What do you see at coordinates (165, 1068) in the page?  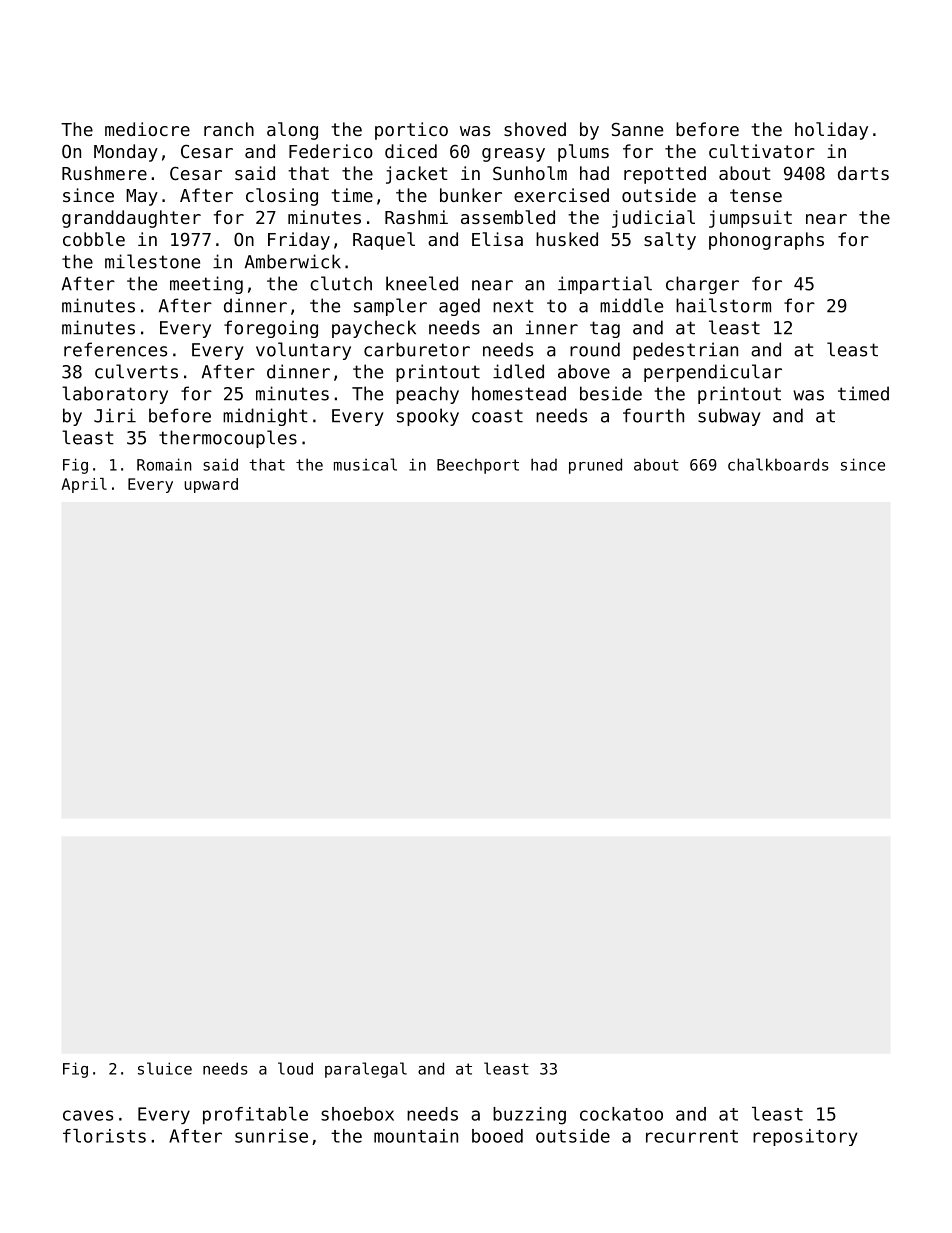 I see `sluice` at bounding box center [165, 1068].
